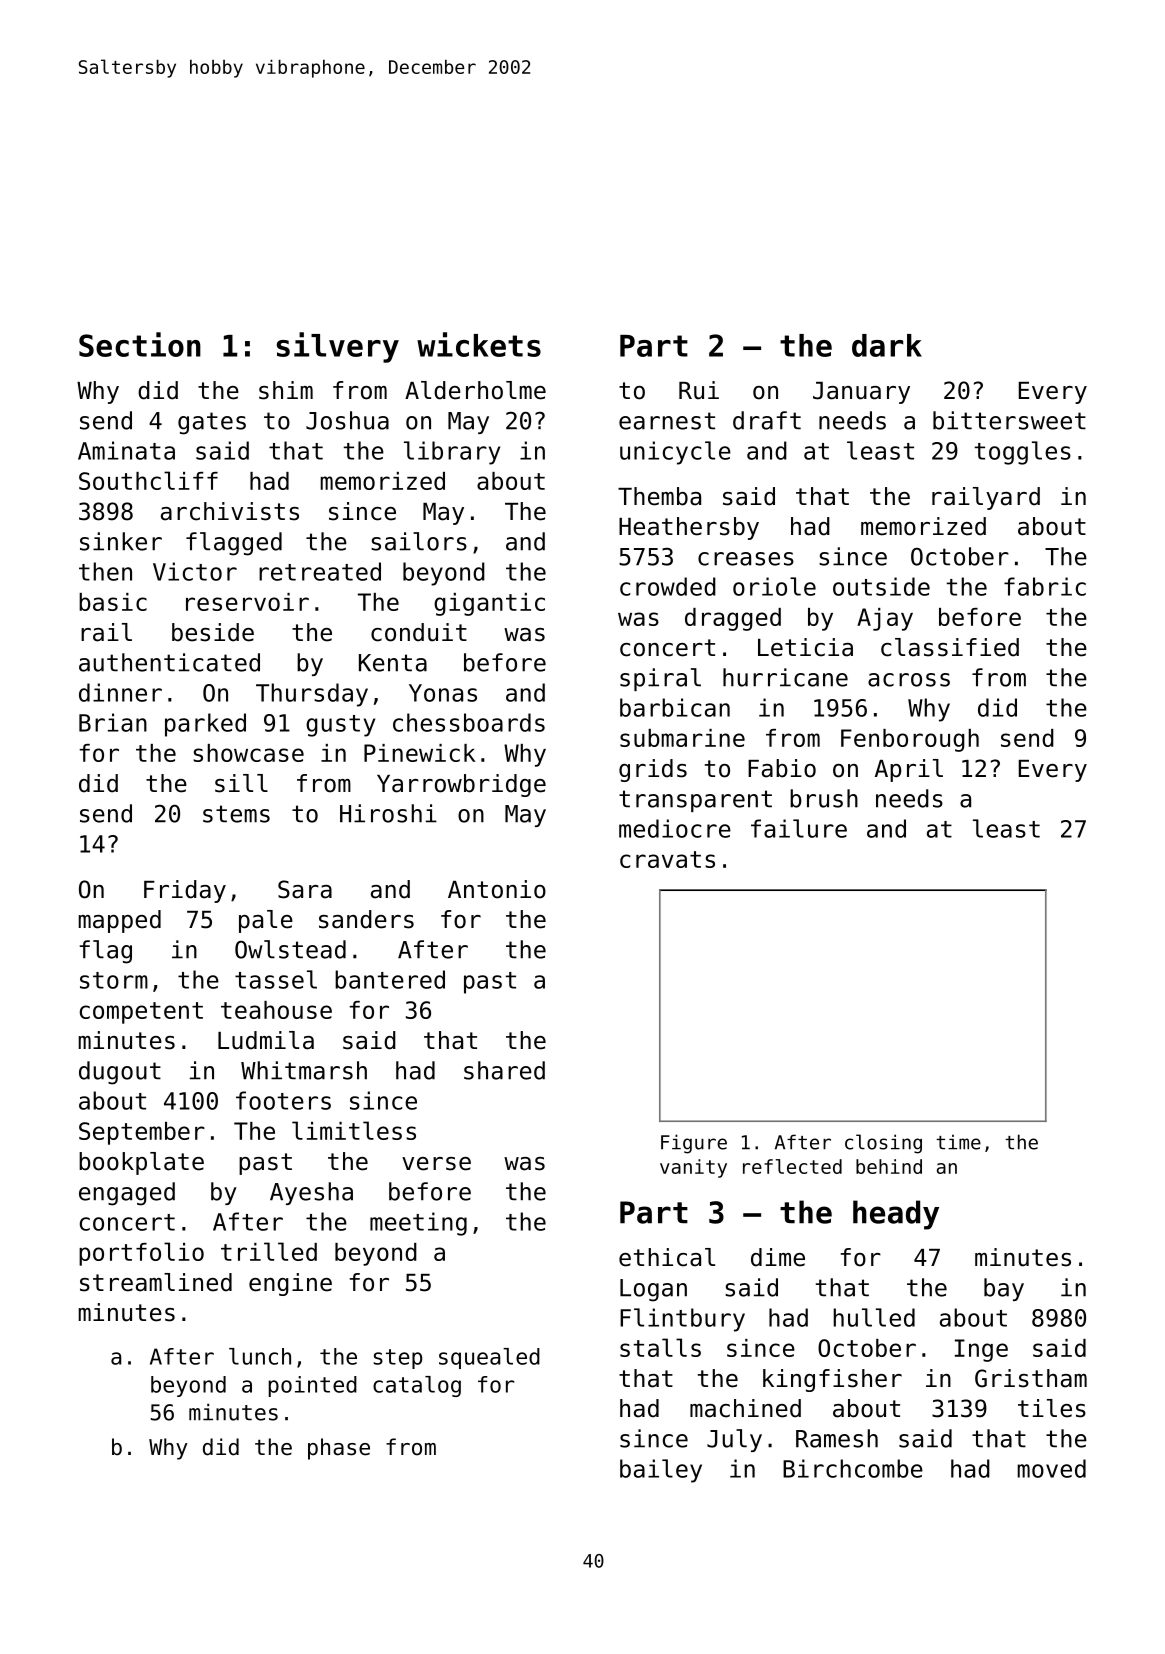 This screenshot has width=1165, height=1654. I want to click on phase, so click(339, 1449).
